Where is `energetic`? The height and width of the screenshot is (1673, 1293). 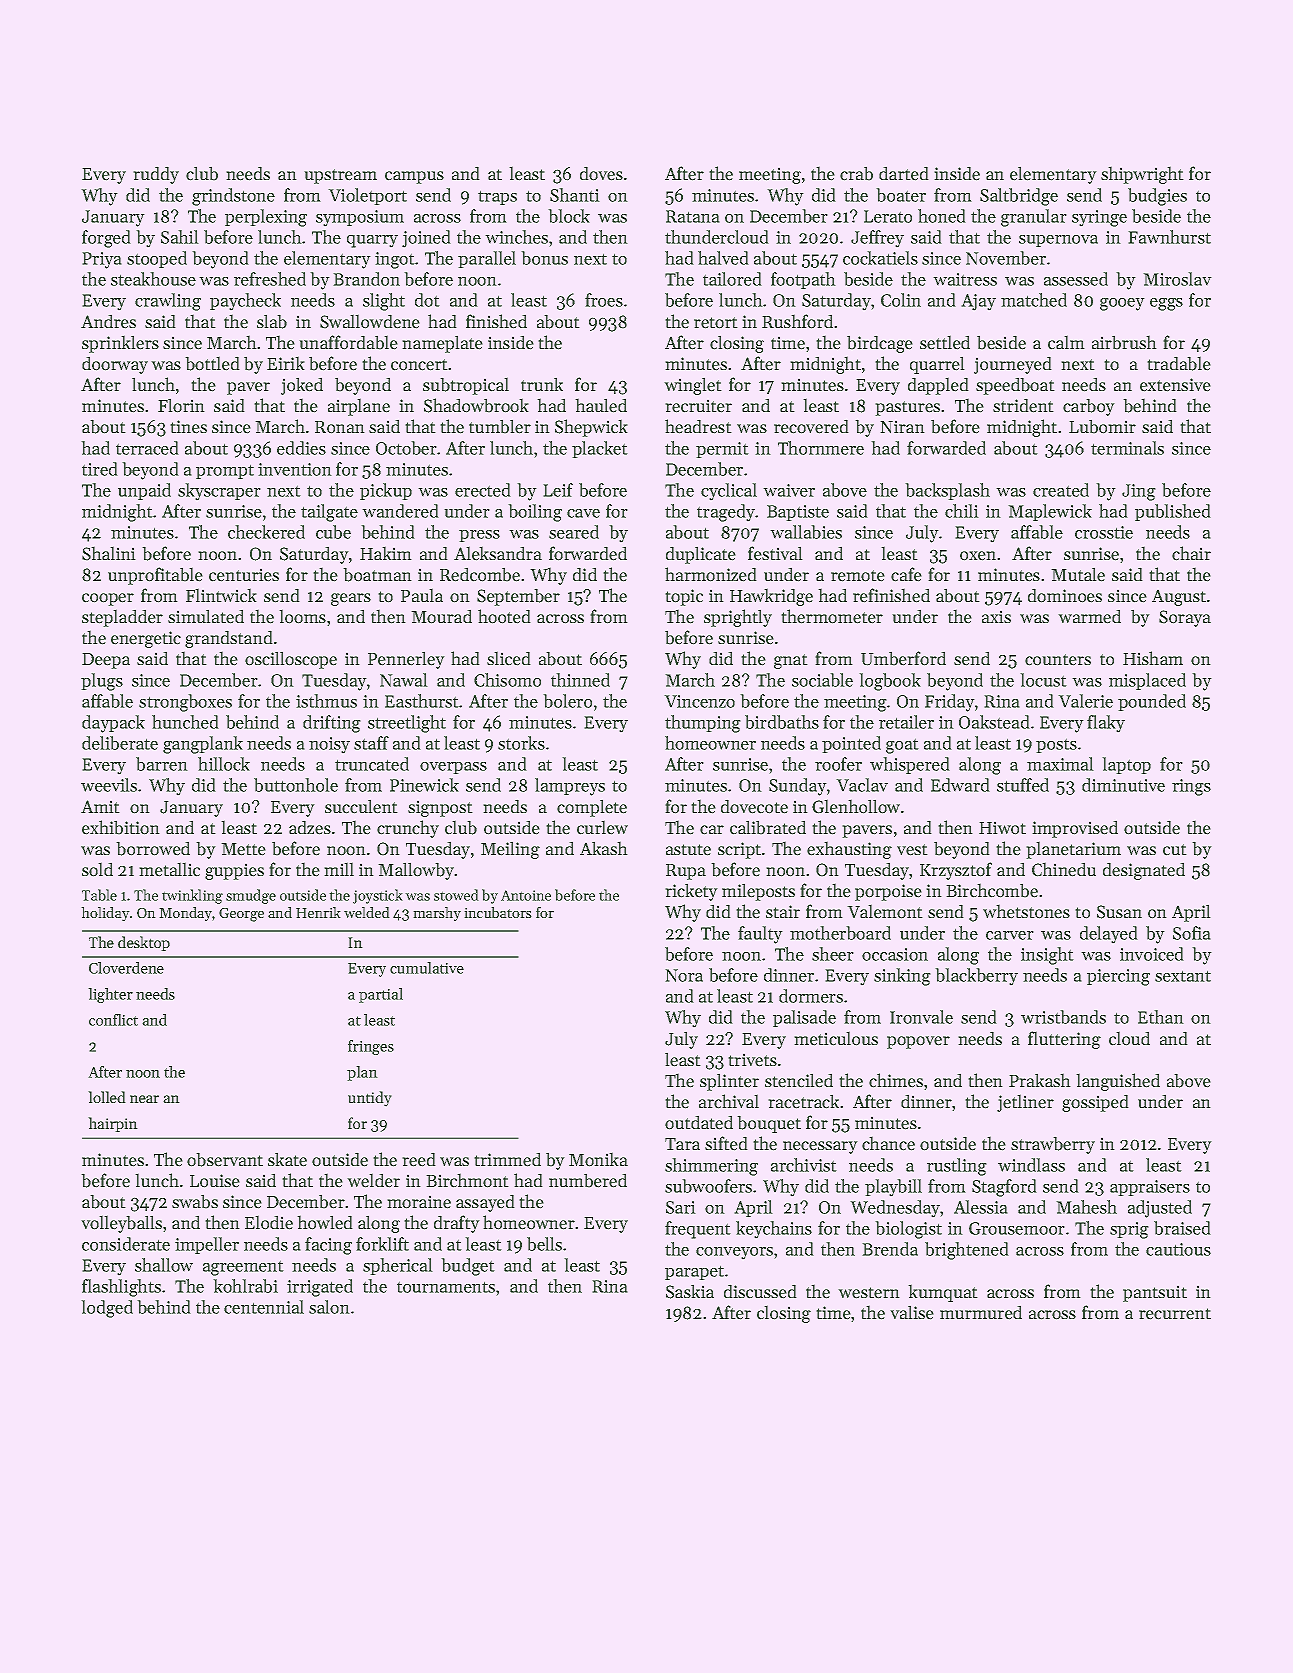 energetic is located at coordinates (146, 639).
